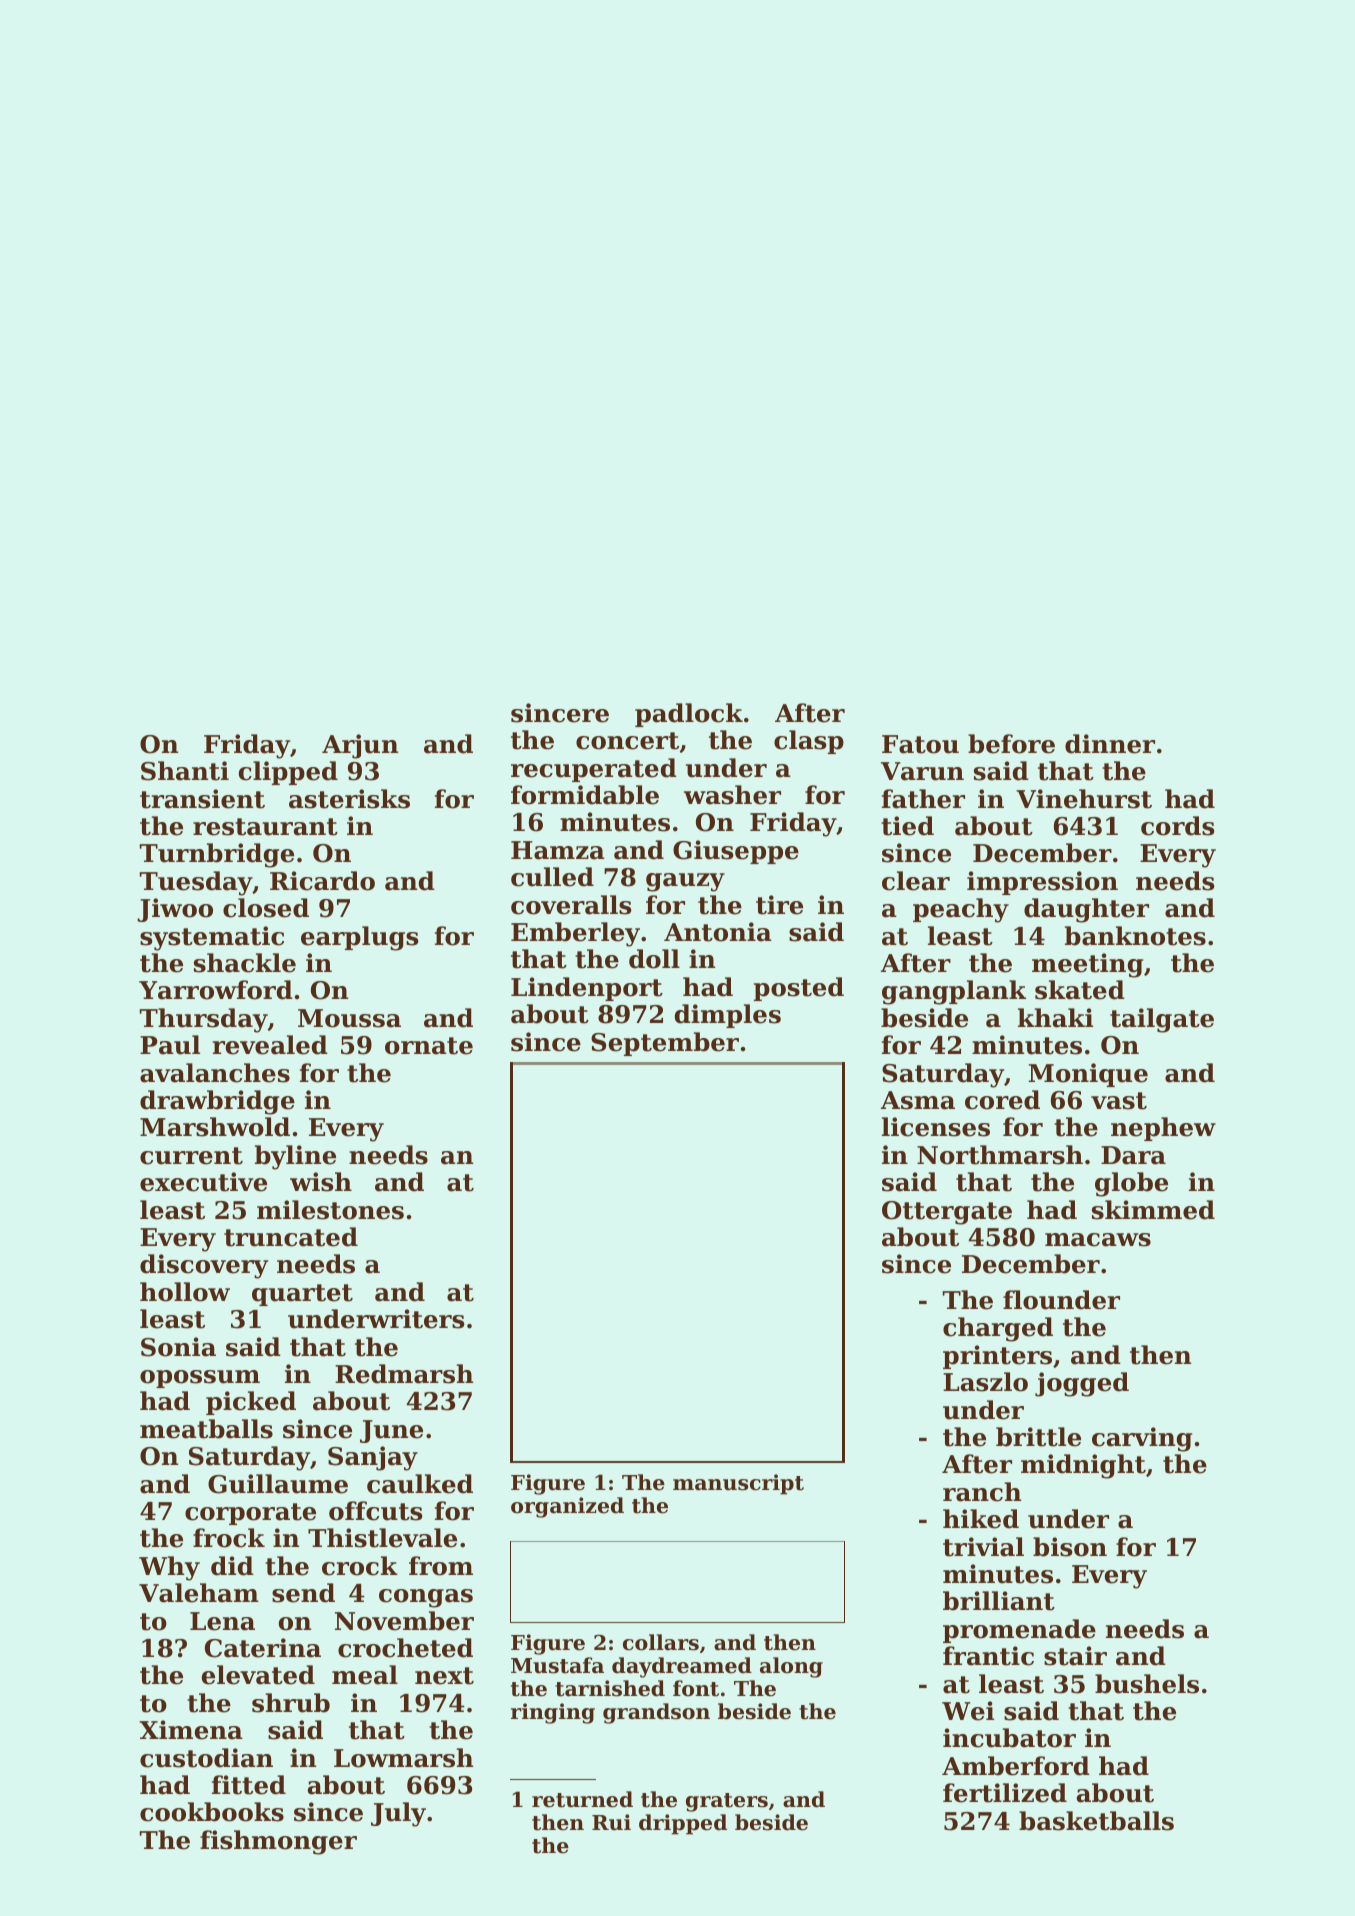 The width and height of the page is (1355, 1916). Describe the element at coordinates (185, 771) in the page. I see `Shanti` at that location.
